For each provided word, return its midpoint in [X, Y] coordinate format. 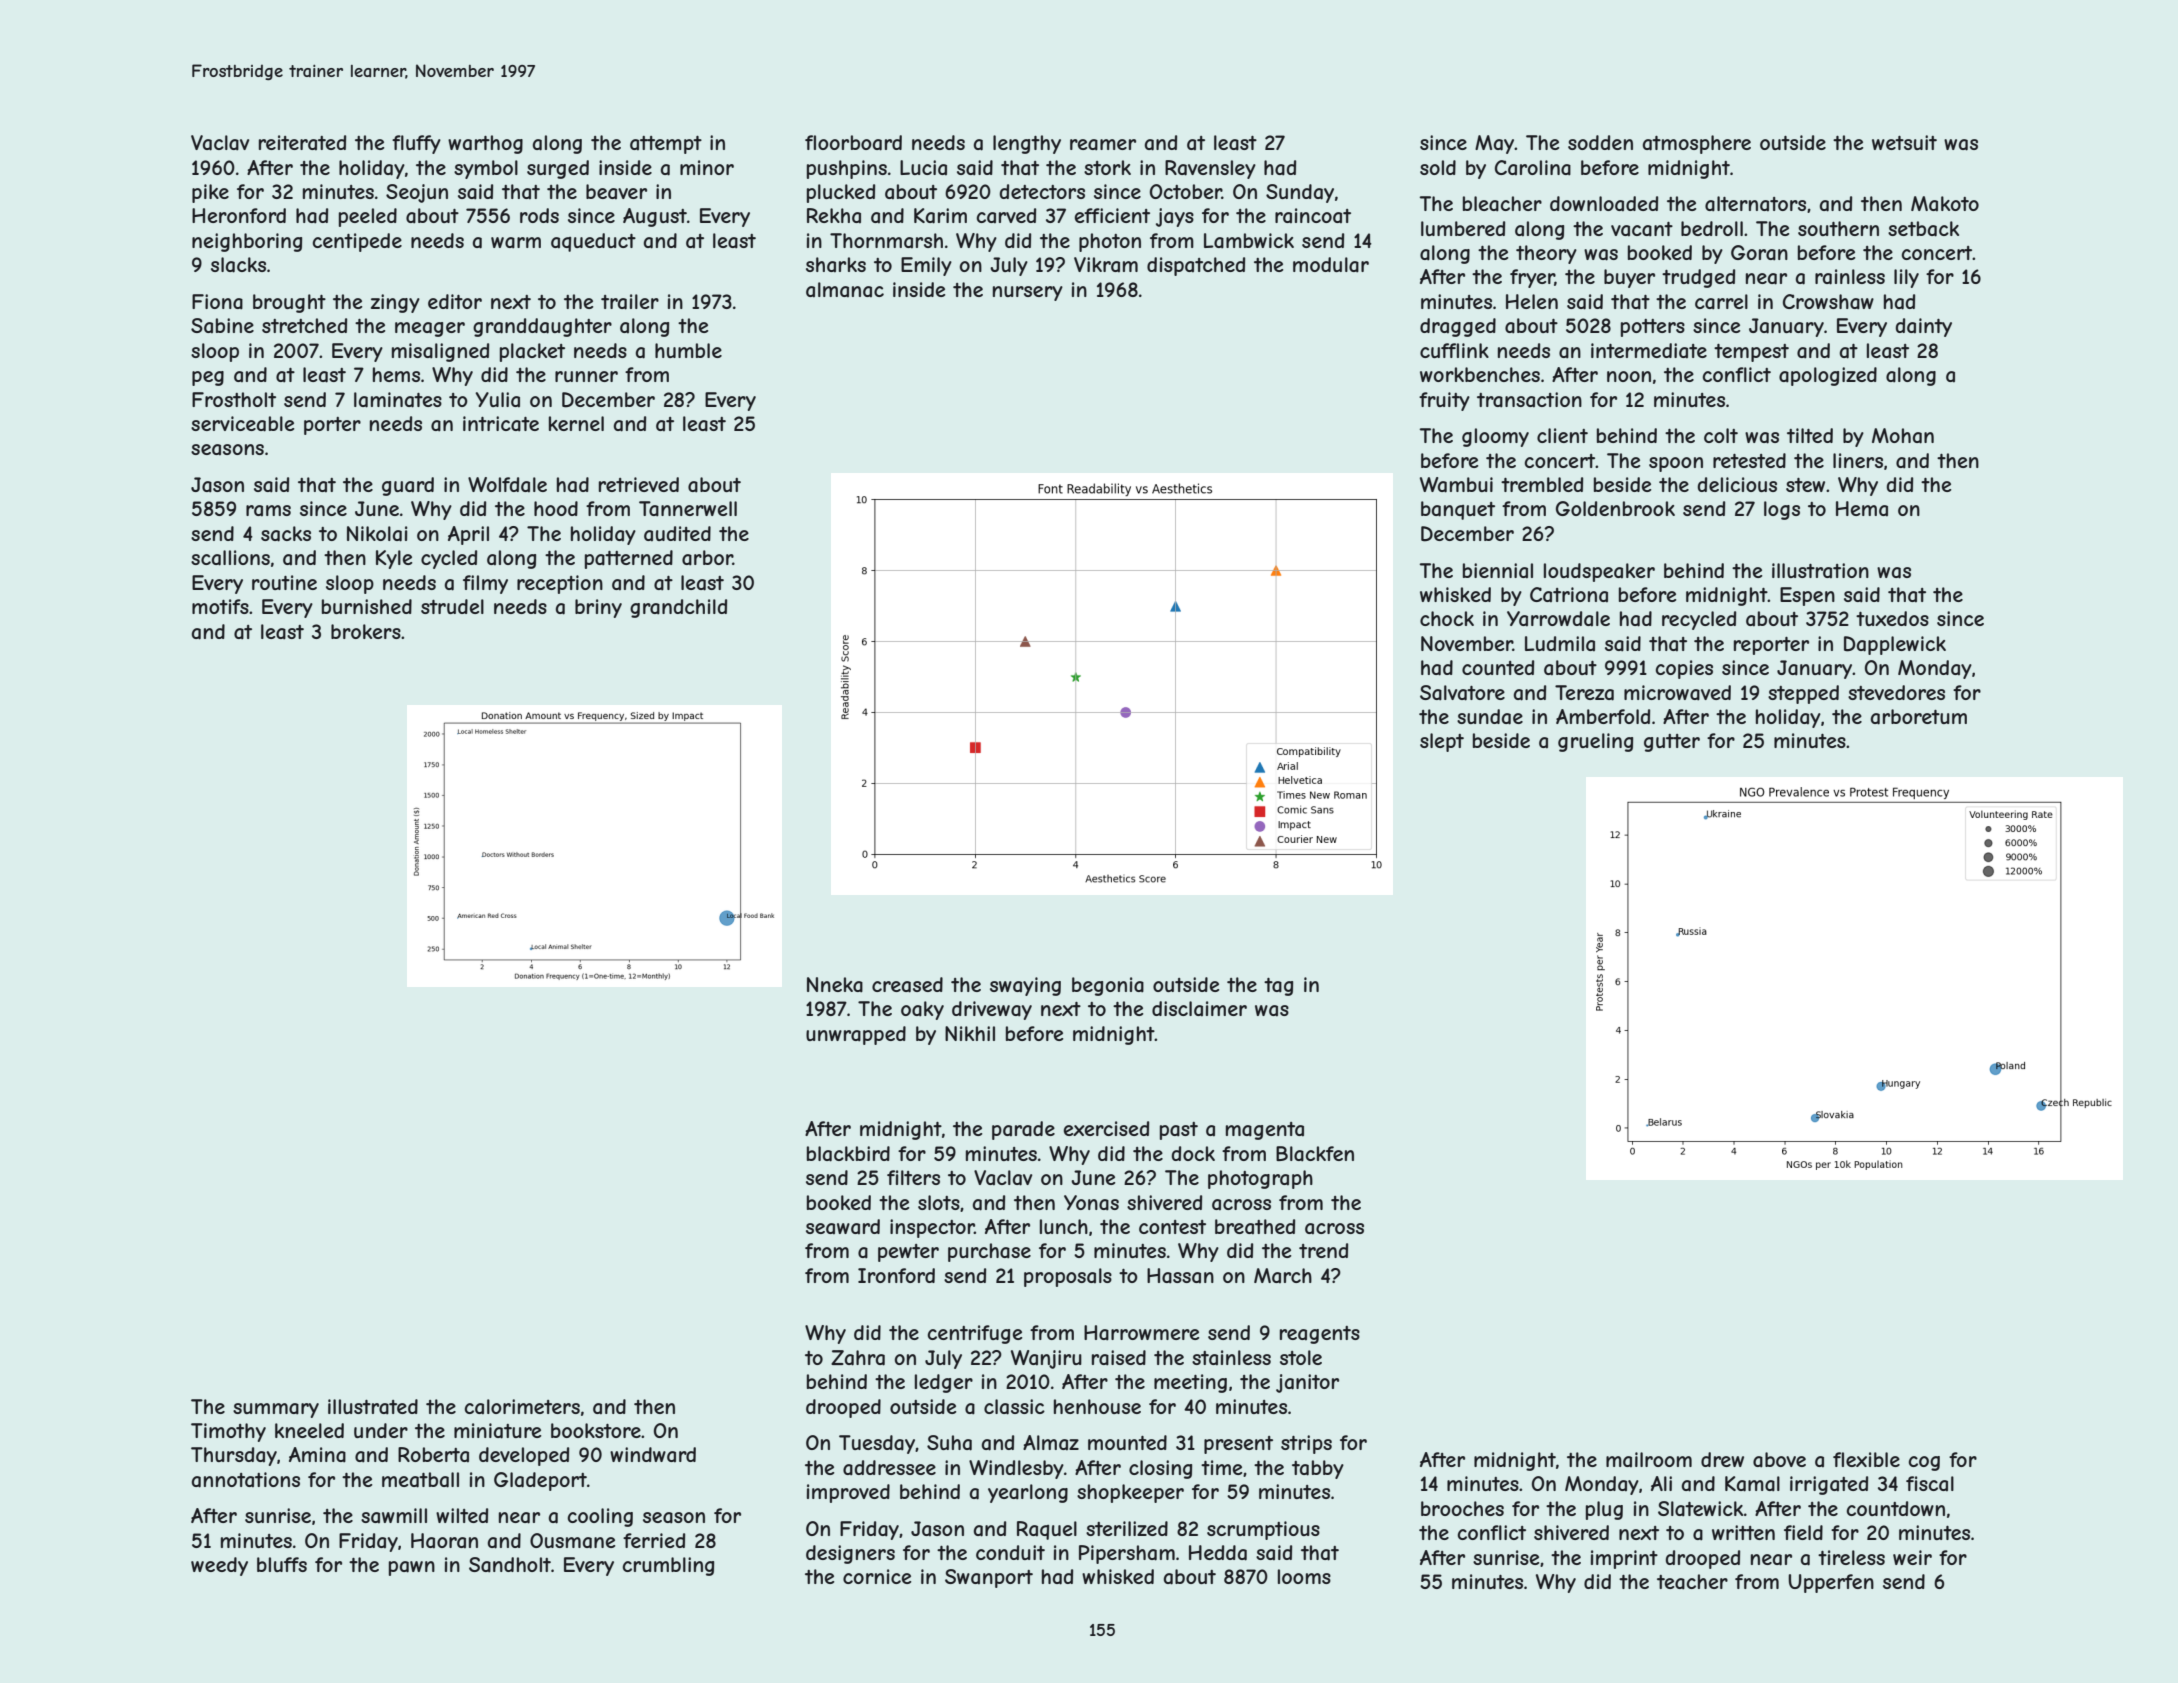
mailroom [1649, 1459]
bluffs [282, 1564]
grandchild [678, 608]
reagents [1320, 1335]
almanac [845, 289]
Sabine [222, 325]
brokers [366, 631]
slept [1442, 742]
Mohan [1903, 436]
